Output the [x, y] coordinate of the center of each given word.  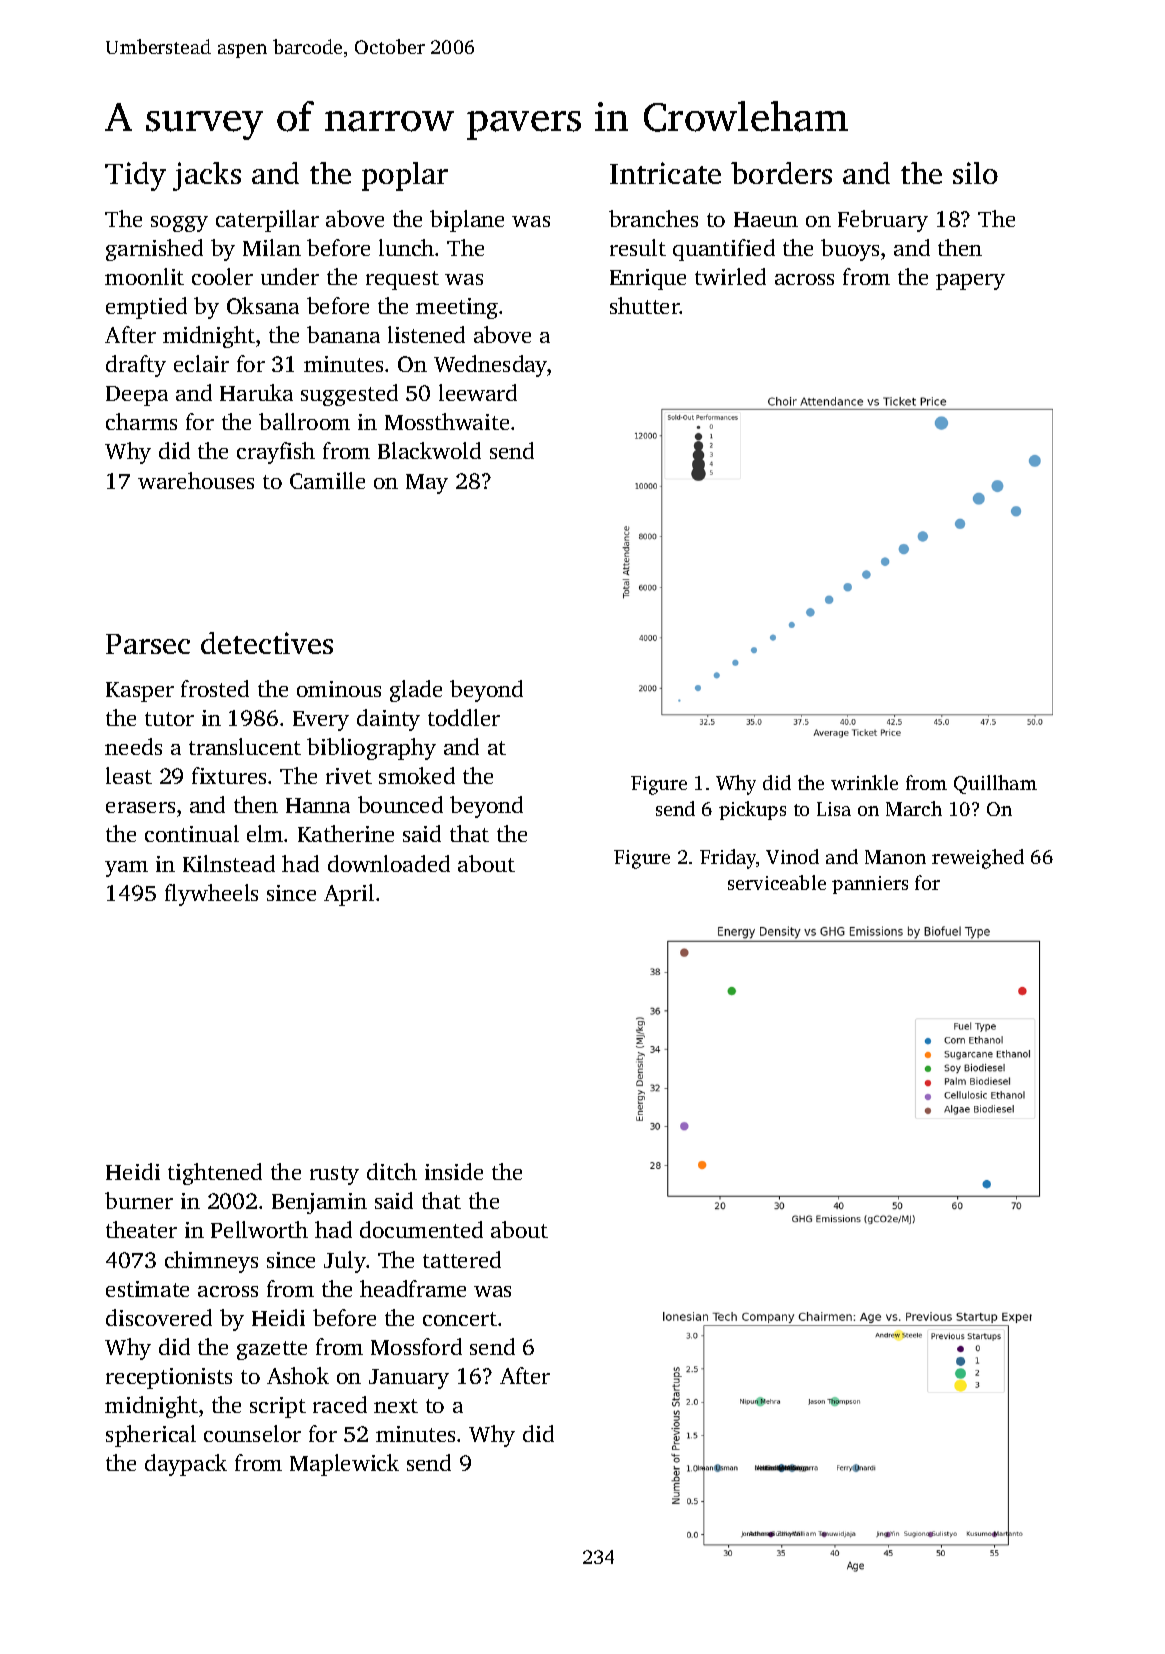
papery [970, 282]
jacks [207, 176]
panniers [870, 885]
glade [416, 691]
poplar [405, 176]
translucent [245, 746]
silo [975, 173]
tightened [215, 1174]
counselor [252, 1433]
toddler [464, 717]
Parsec [148, 644]
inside [454, 1171]
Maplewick [344, 1465]
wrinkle [864, 782]
